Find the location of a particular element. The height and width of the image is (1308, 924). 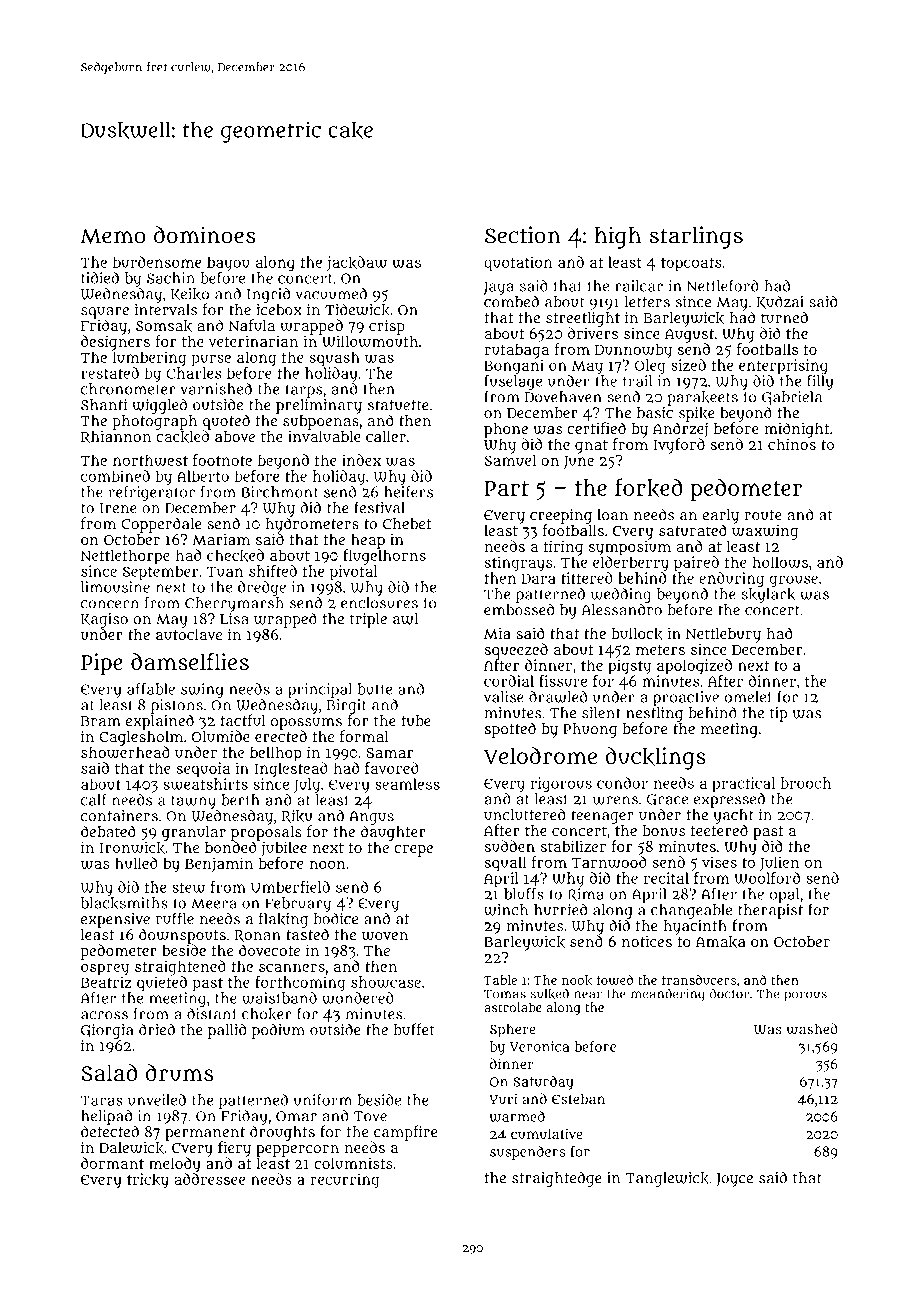

suspenders is located at coordinates (527, 1153).
